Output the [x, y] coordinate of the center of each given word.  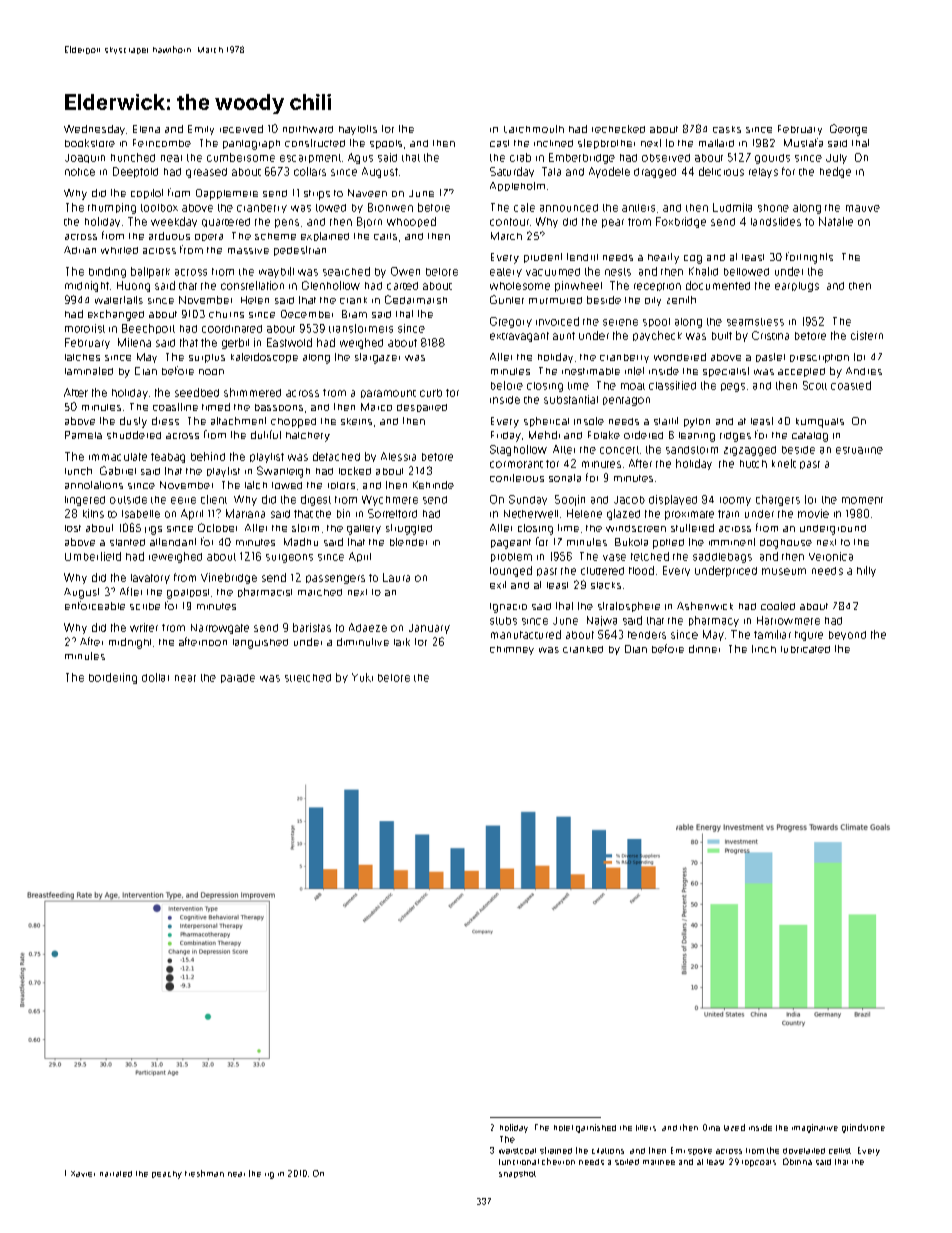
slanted [127, 542]
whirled [119, 250]
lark [402, 642]
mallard [716, 143]
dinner [704, 649]
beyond [847, 635]
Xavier [83, 1174]
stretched [308, 678]
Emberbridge [582, 158]
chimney [512, 650]
